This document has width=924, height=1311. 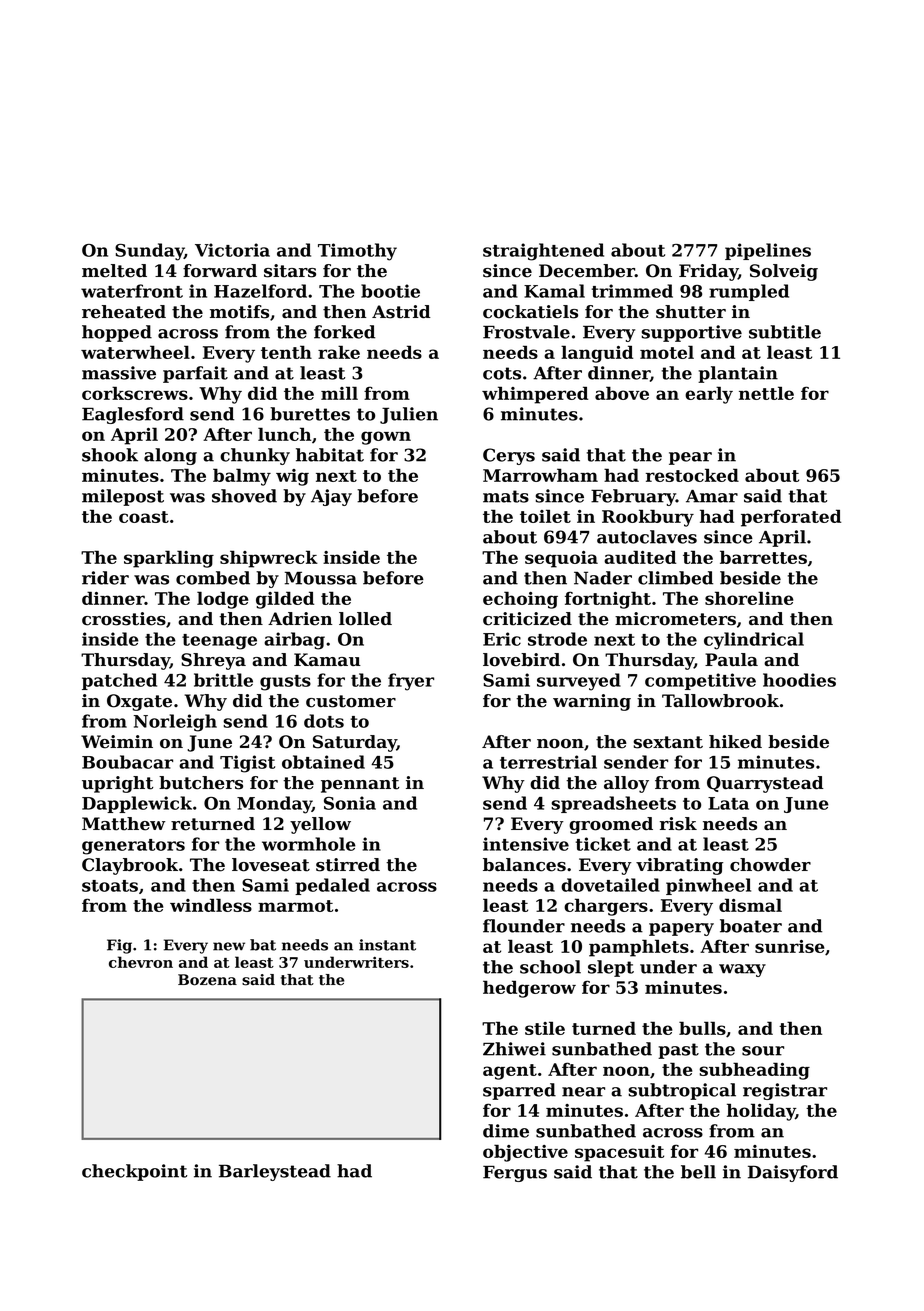 What do you see at coordinates (702, 1028) in the document?
I see `bulls` at bounding box center [702, 1028].
